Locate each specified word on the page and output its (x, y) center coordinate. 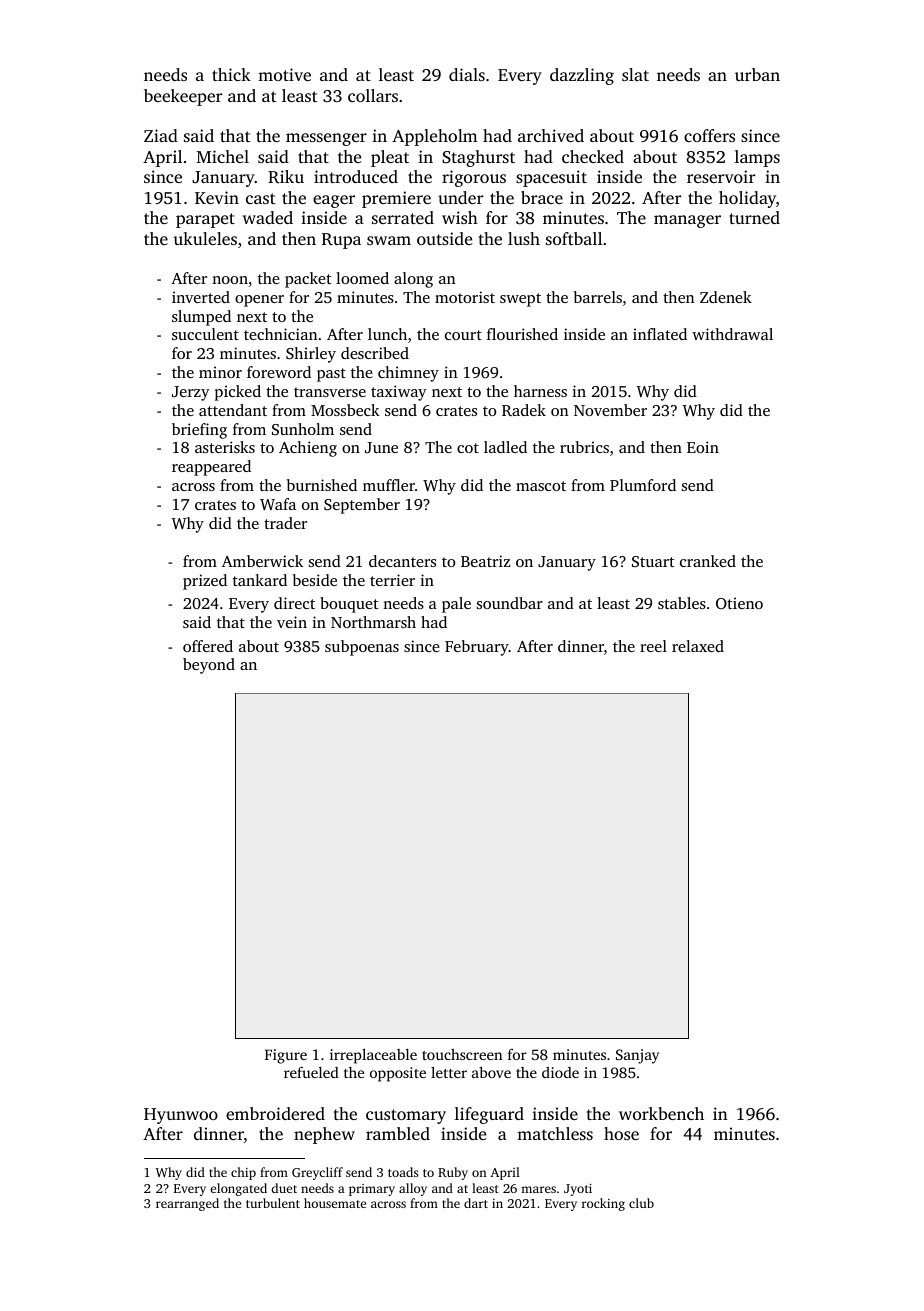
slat (635, 74)
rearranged (187, 1204)
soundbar (510, 603)
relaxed (698, 646)
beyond (209, 666)
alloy (413, 1189)
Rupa (341, 241)
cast (261, 198)
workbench (661, 1113)
